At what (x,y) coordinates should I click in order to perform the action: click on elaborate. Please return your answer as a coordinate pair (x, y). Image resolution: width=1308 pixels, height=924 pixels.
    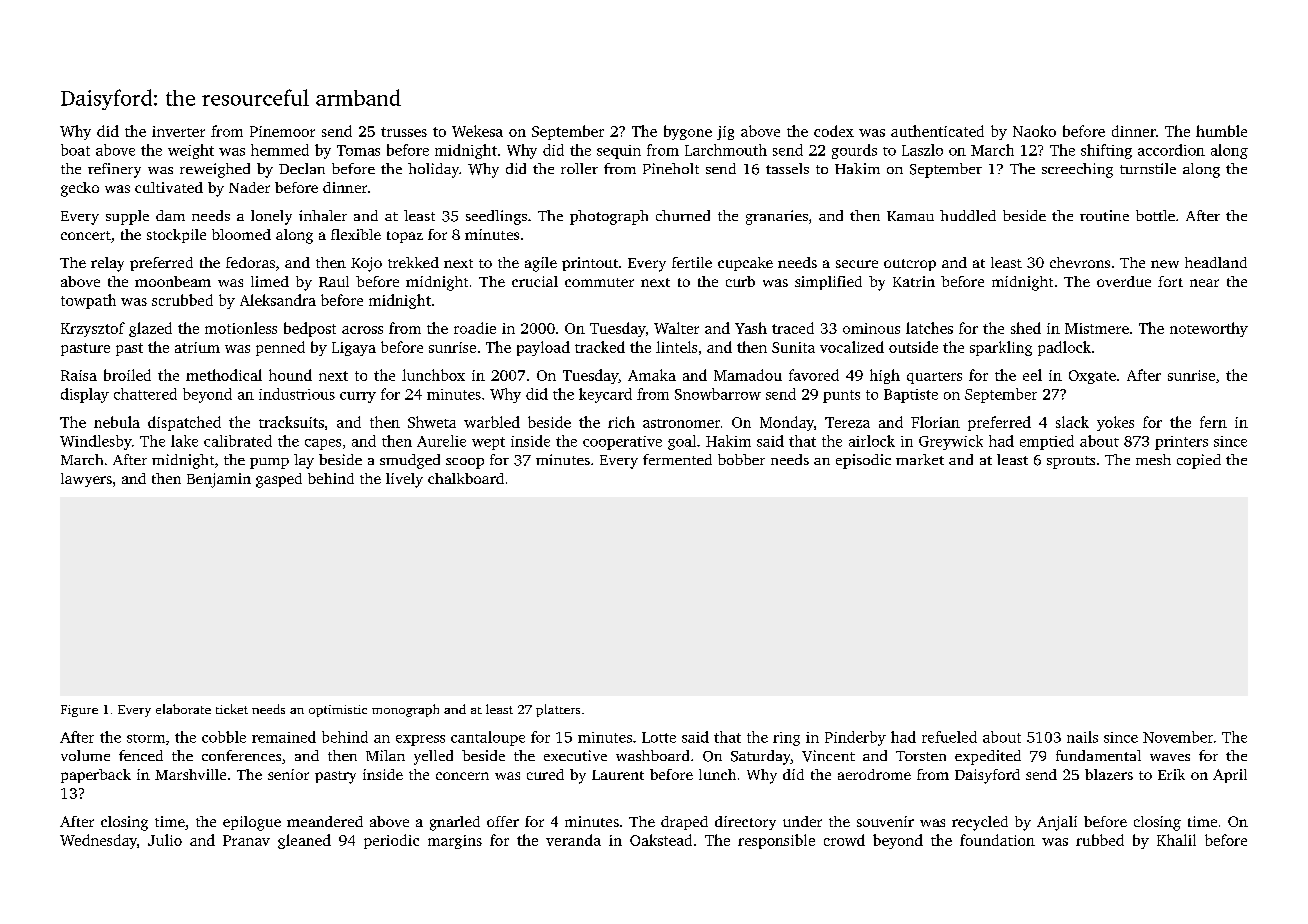
    Looking at the image, I should click on (183, 709).
